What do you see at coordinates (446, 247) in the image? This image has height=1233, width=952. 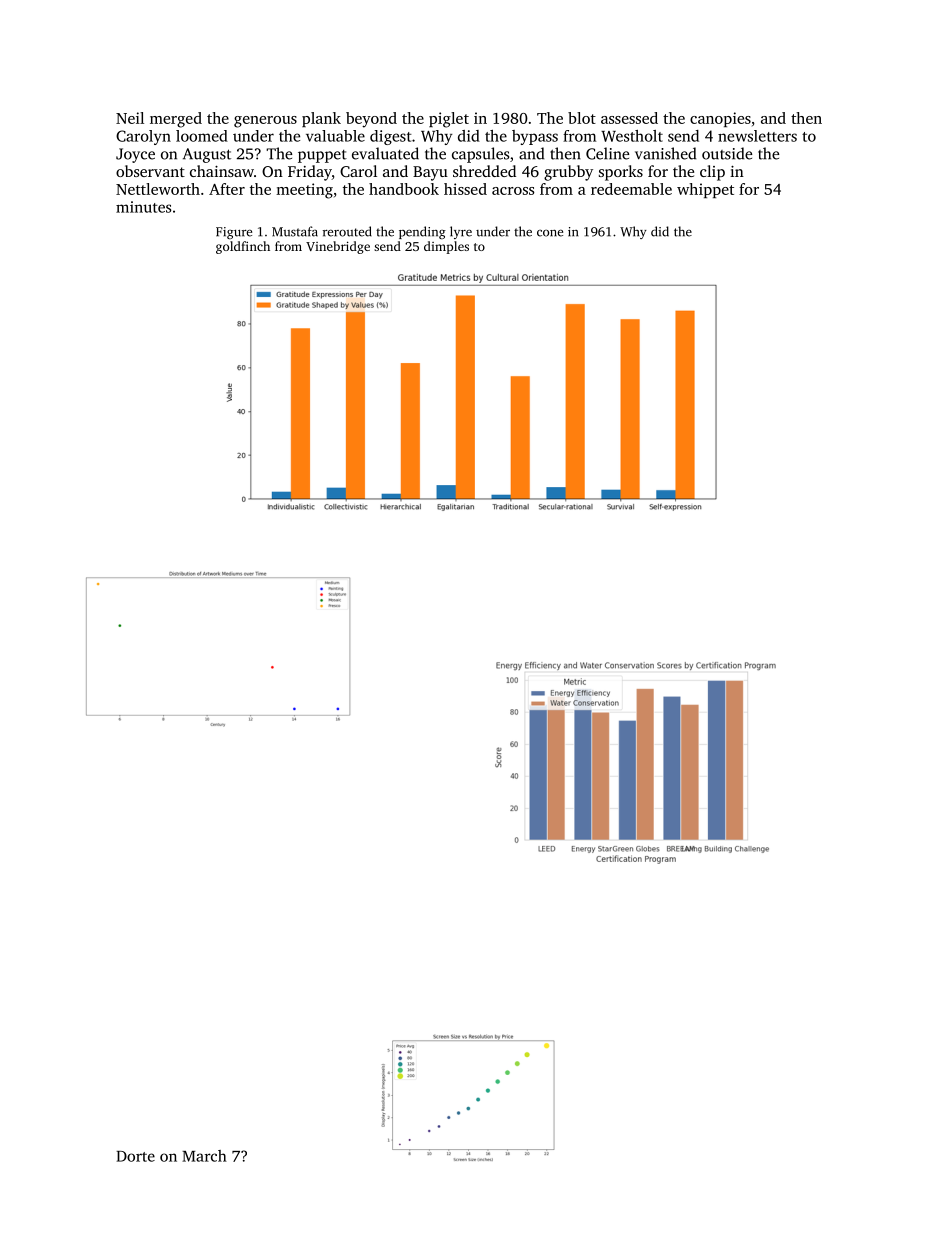 I see `dimples` at bounding box center [446, 247].
